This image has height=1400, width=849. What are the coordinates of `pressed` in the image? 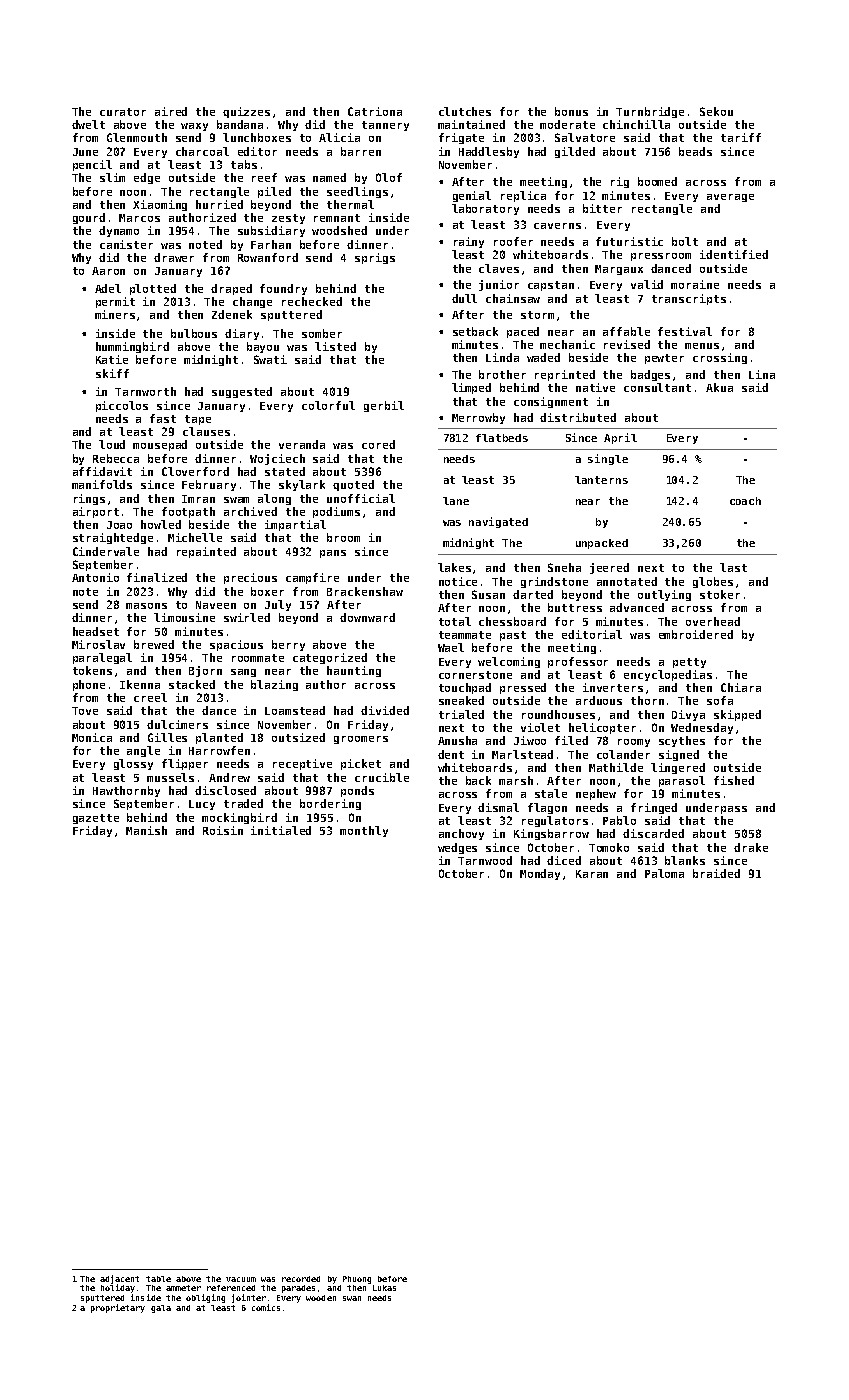 It's located at (523, 688).
